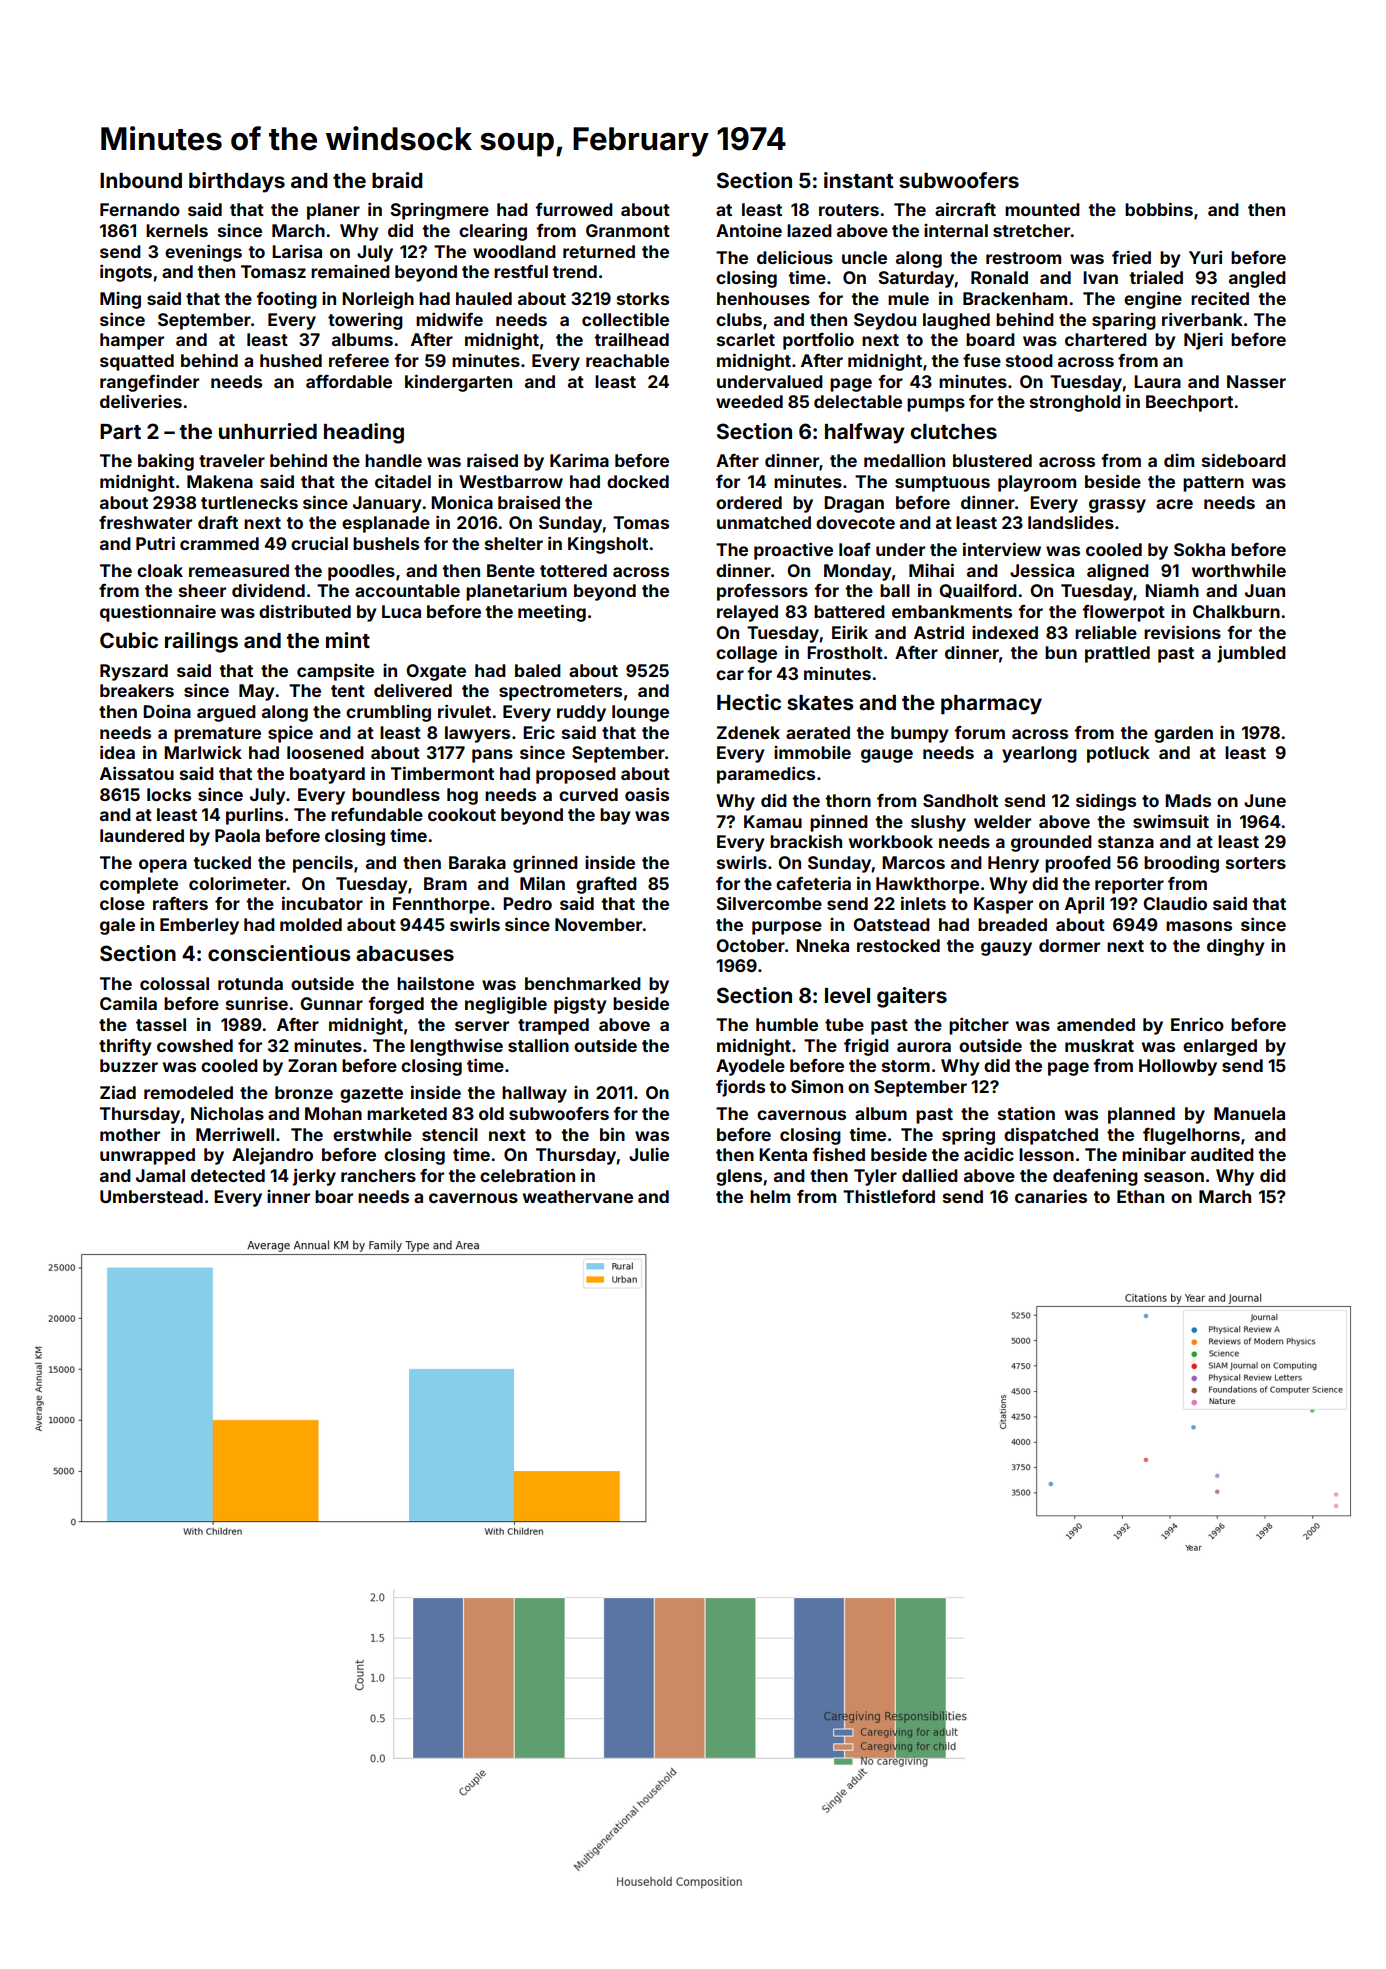  Describe the element at coordinates (516, 592) in the screenshot. I see `planetarium` at that location.
